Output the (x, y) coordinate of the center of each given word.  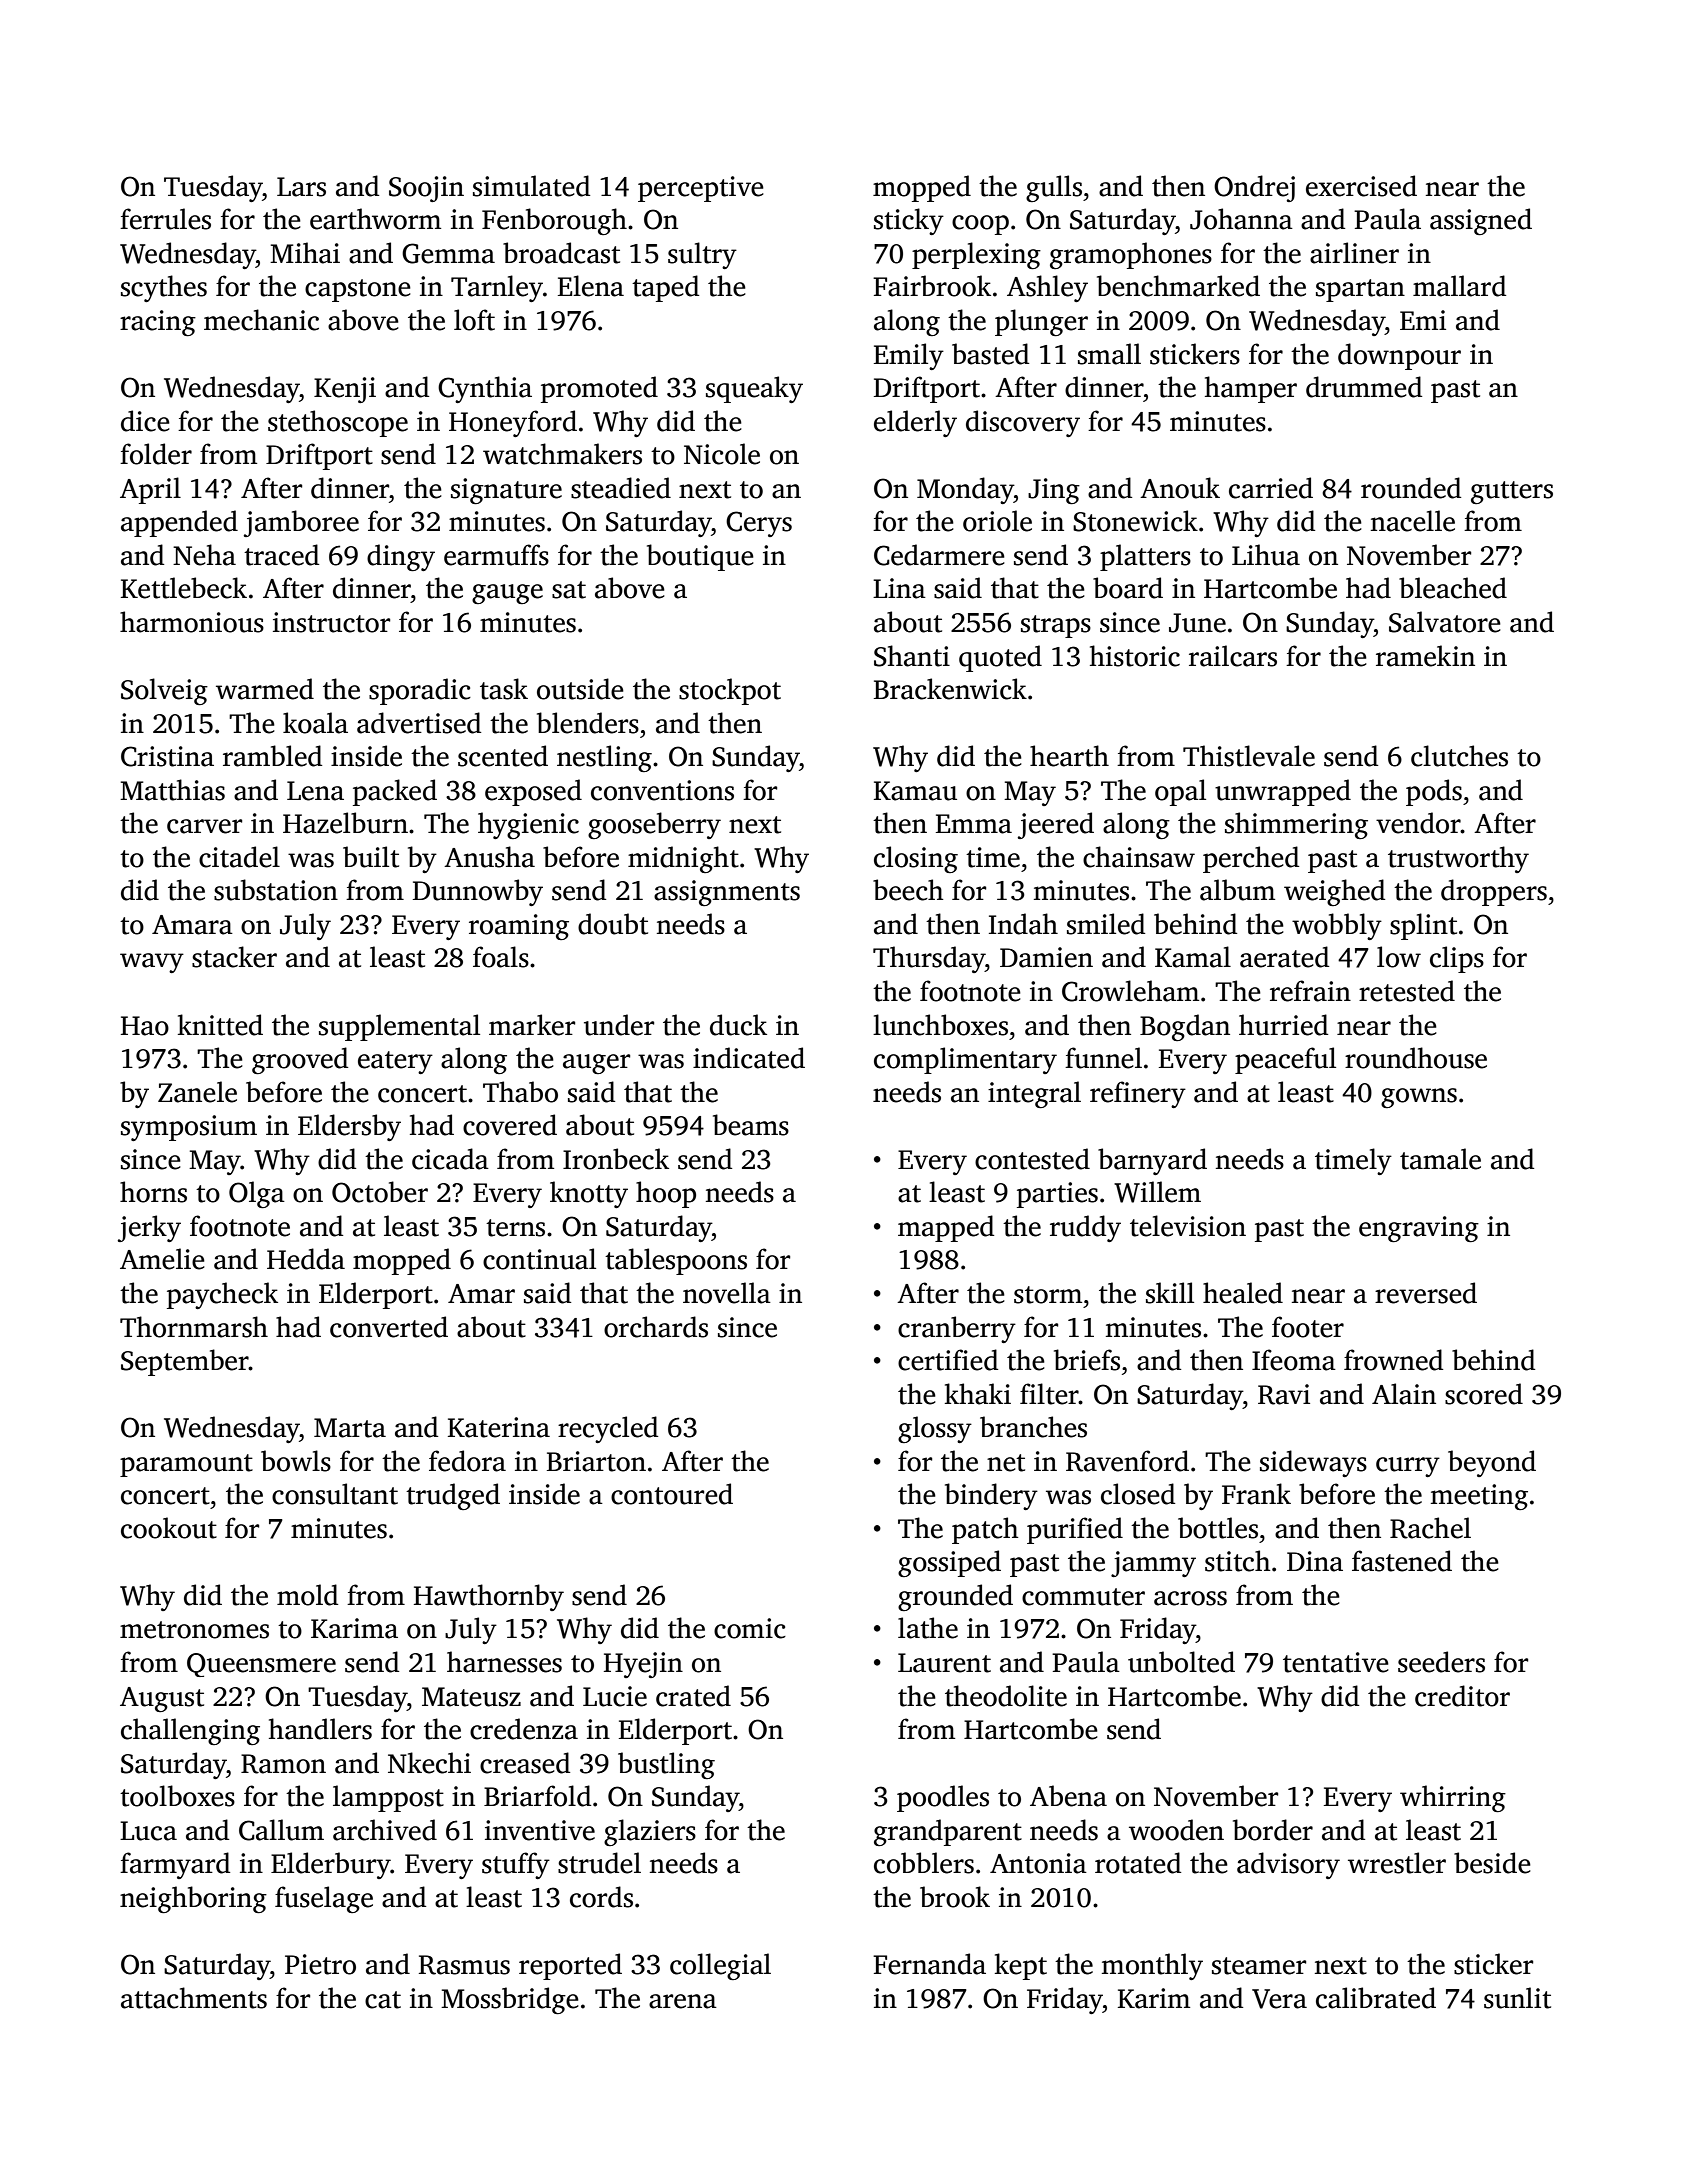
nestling (604, 758)
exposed (533, 792)
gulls (1054, 188)
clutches (1459, 756)
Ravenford (1127, 1461)
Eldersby (349, 1127)
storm (1048, 1295)
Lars (301, 187)
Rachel (1430, 1528)
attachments (194, 1998)
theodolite (1006, 1696)
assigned (1481, 221)
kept (1021, 1966)
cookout (169, 1528)
